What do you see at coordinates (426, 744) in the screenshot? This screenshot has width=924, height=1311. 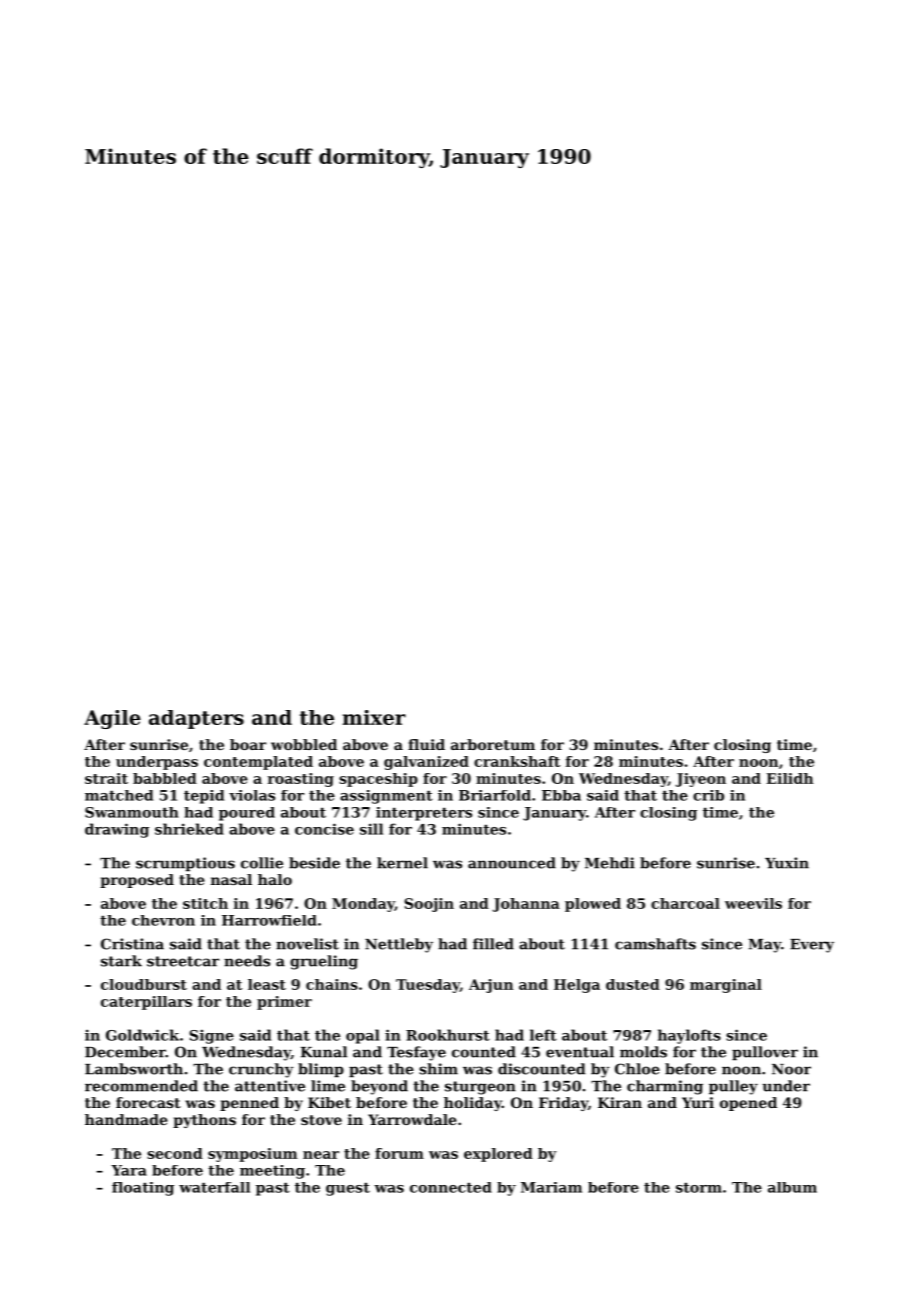 I see `fluid` at bounding box center [426, 744].
